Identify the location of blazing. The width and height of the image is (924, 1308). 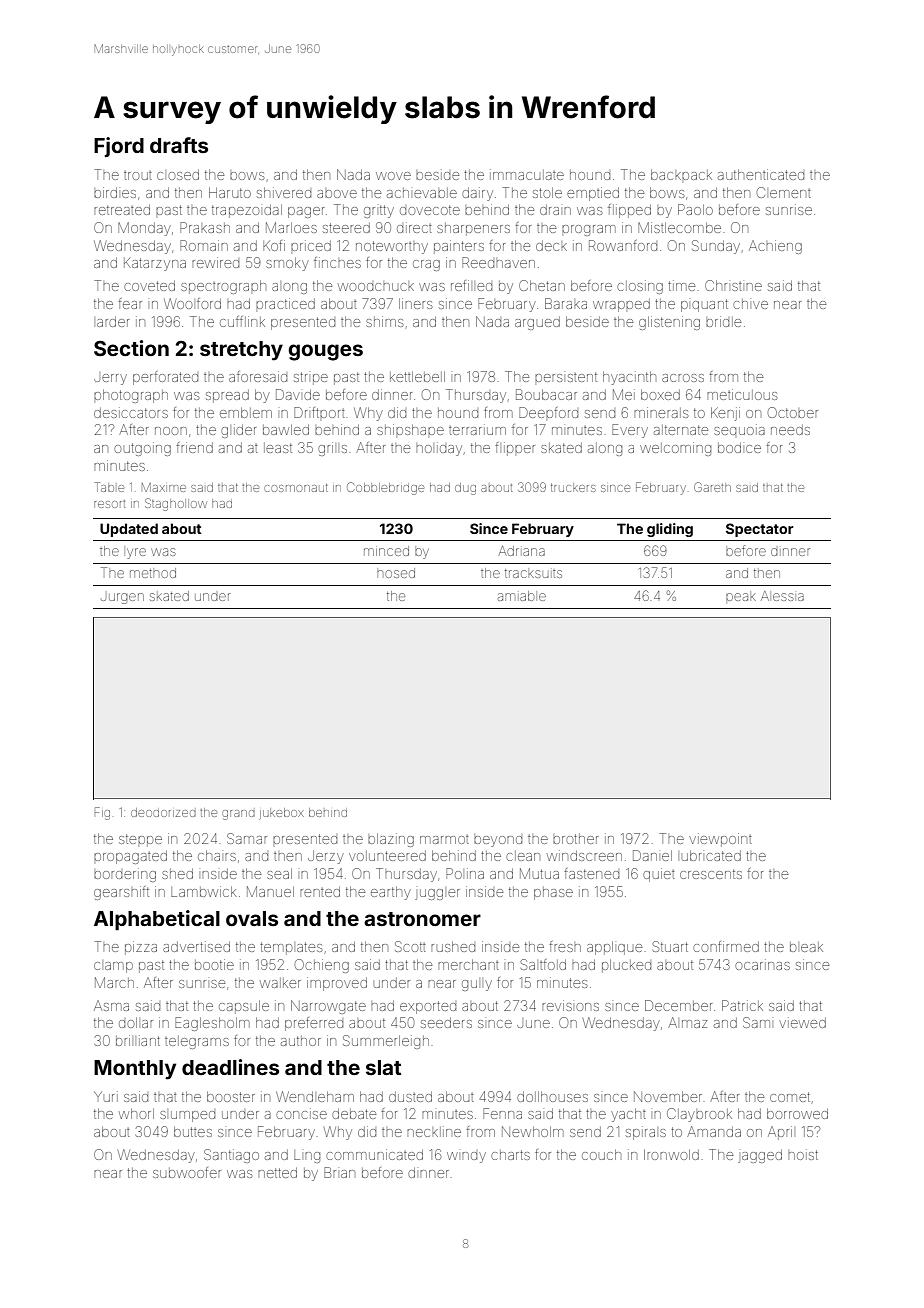
(391, 840).
